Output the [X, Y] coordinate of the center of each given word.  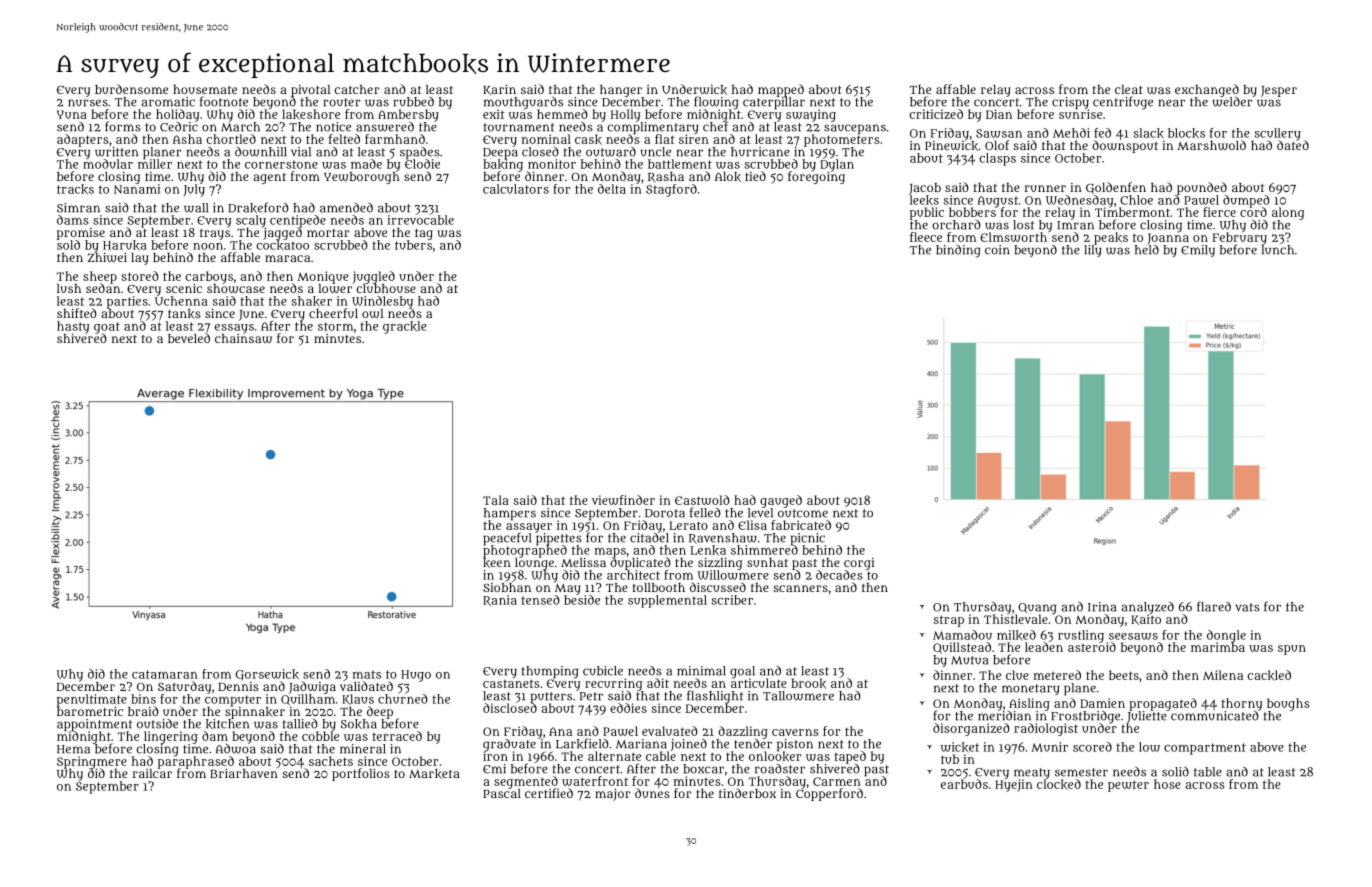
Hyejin [1014, 785]
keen [497, 563]
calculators [516, 189]
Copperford [829, 795]
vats [1247, 607]
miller [155, 164]
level [760, 513]
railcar [152, 773]
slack [1149, 133]
